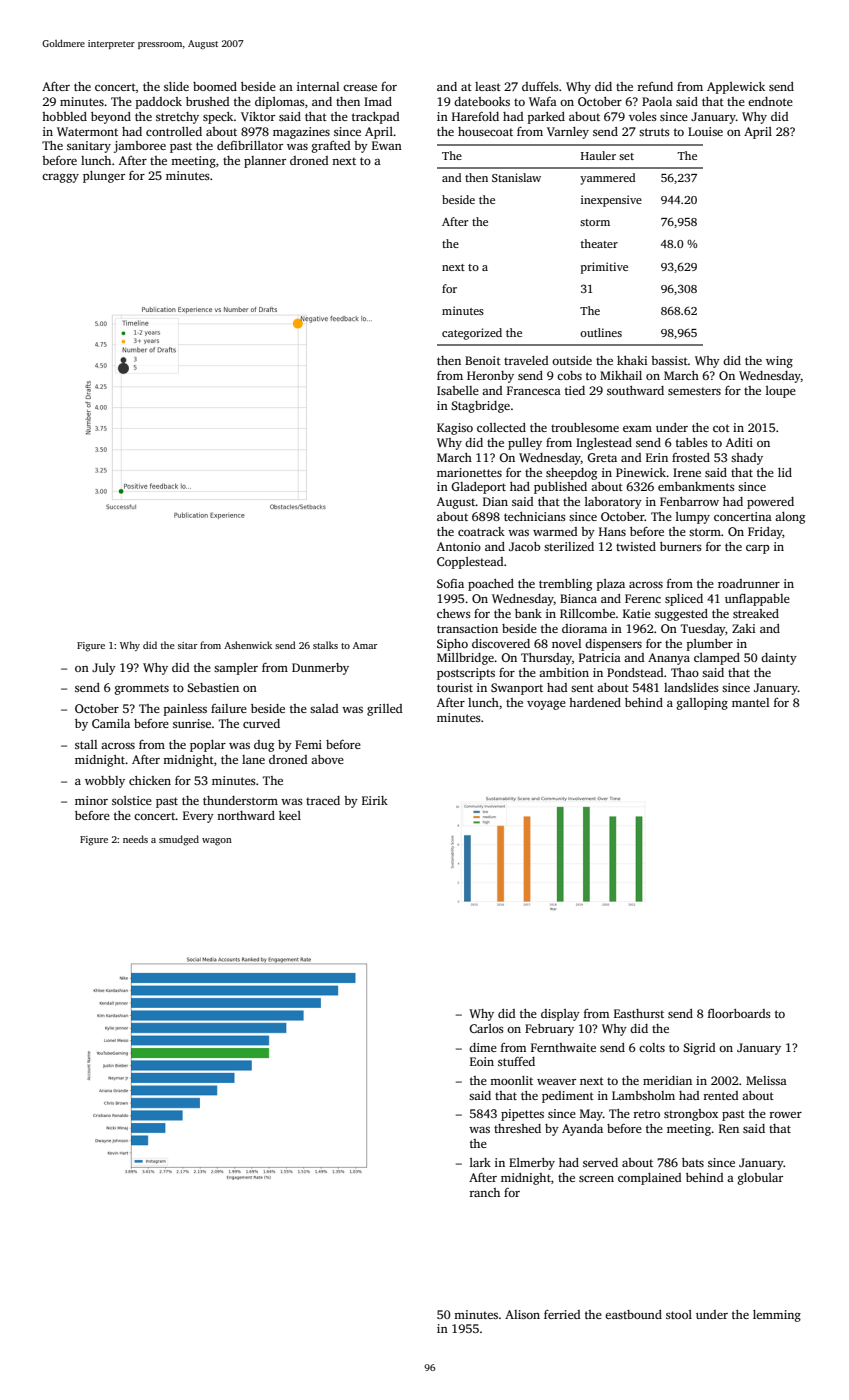 This screenshot has height=1400, width=849. Describe the element at coordinates (562, 1314) in the screenshot. I see `ferried` at that location.
